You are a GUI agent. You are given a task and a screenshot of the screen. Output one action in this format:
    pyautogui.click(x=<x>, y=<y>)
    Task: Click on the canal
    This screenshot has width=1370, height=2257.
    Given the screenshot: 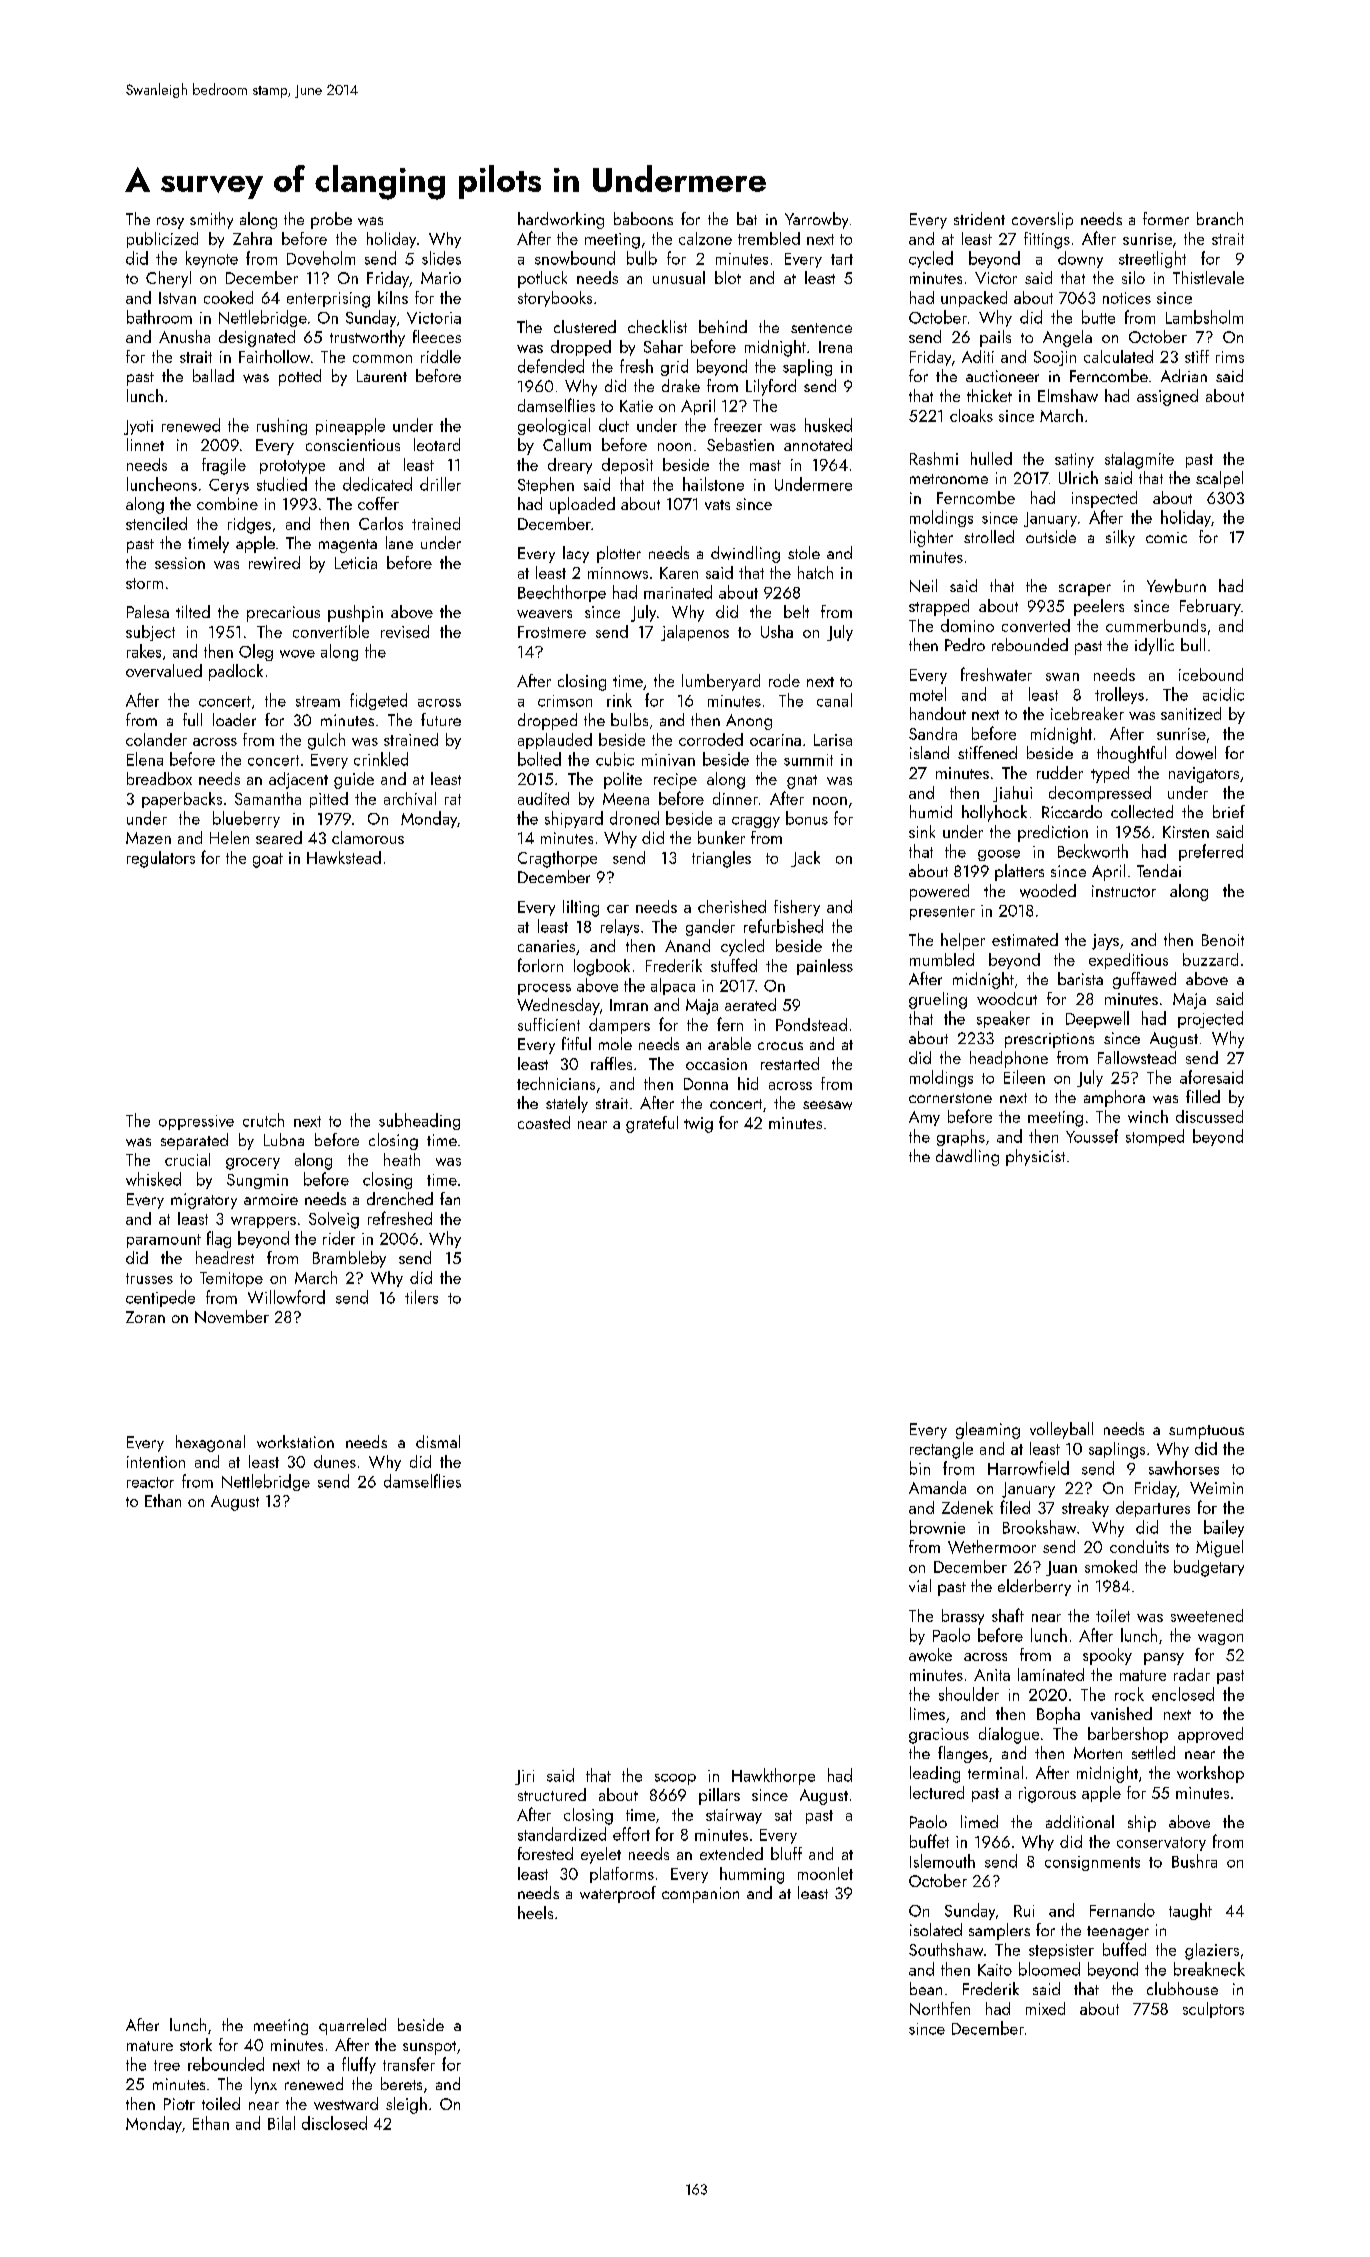 What is the action you would take?
    pyautogui.click(x=834, y=700)
